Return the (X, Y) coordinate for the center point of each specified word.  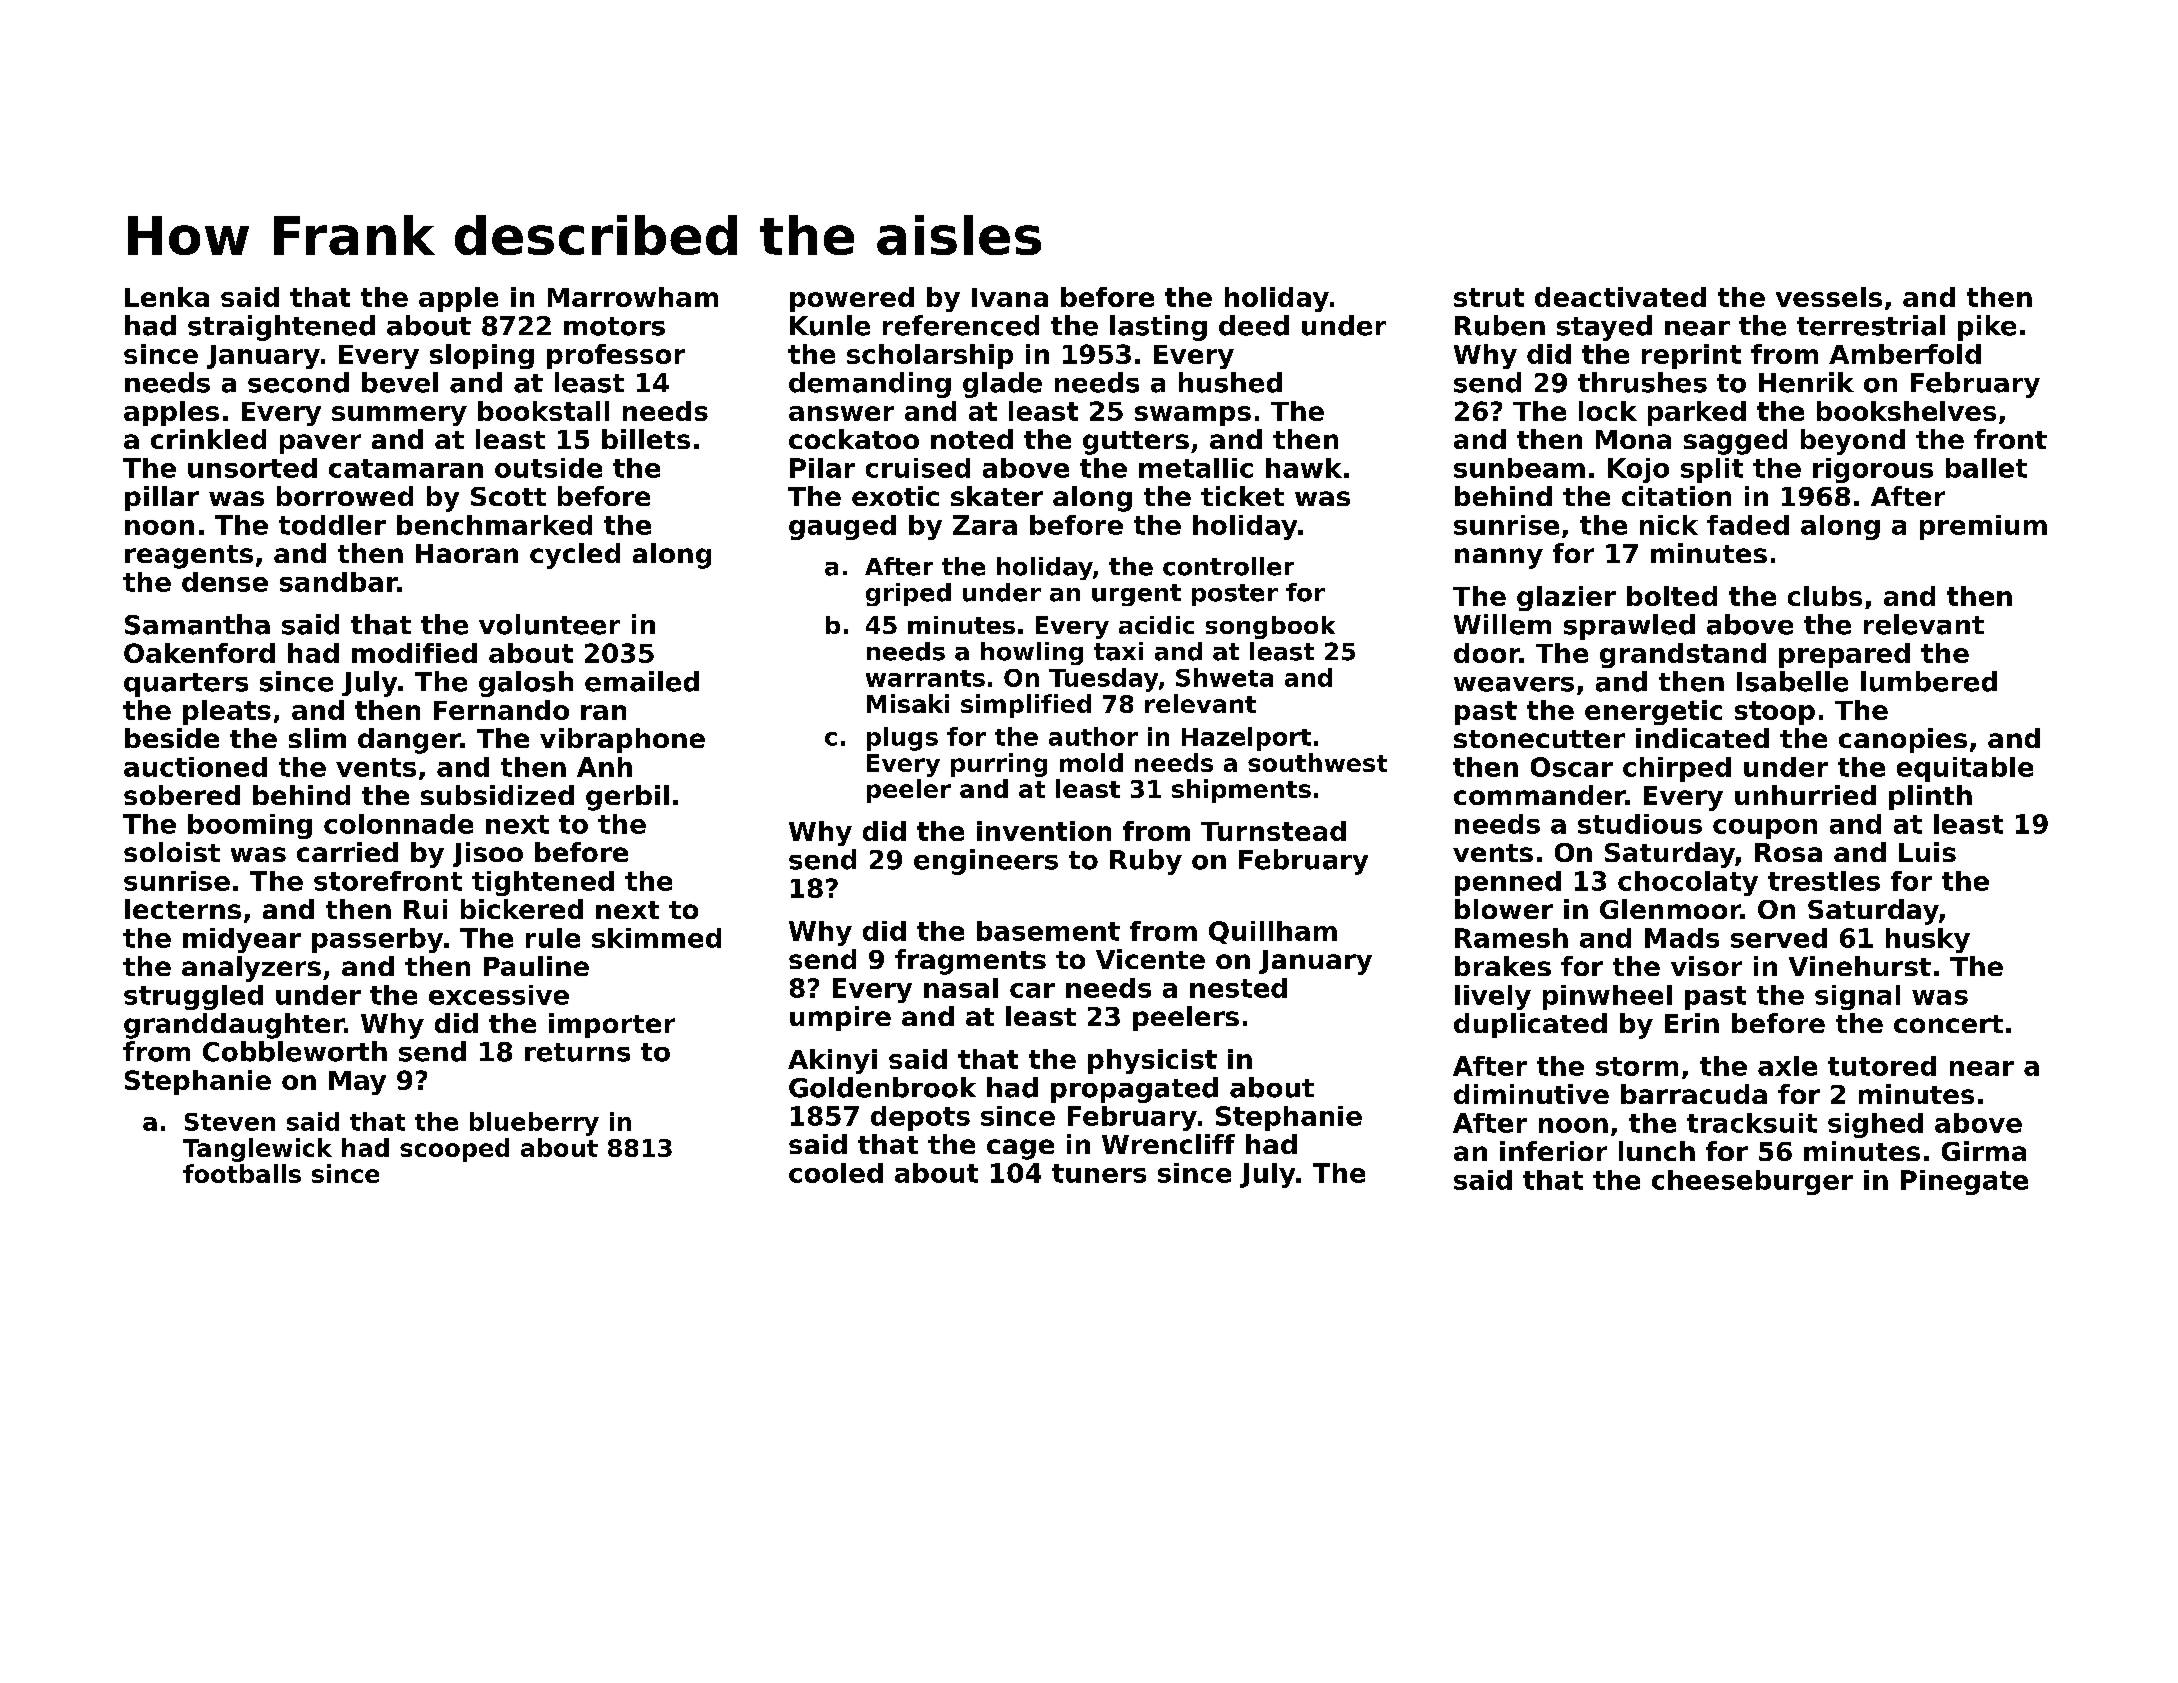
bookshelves (1906, 411)
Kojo (1638, 470)
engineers (986, 862)
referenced (961, 325)
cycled (575, 556)
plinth (1930, 797)
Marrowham (633, 297)
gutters (1136, 443)
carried (347, 852)
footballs (242, 1173)
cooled (836, 1173)
